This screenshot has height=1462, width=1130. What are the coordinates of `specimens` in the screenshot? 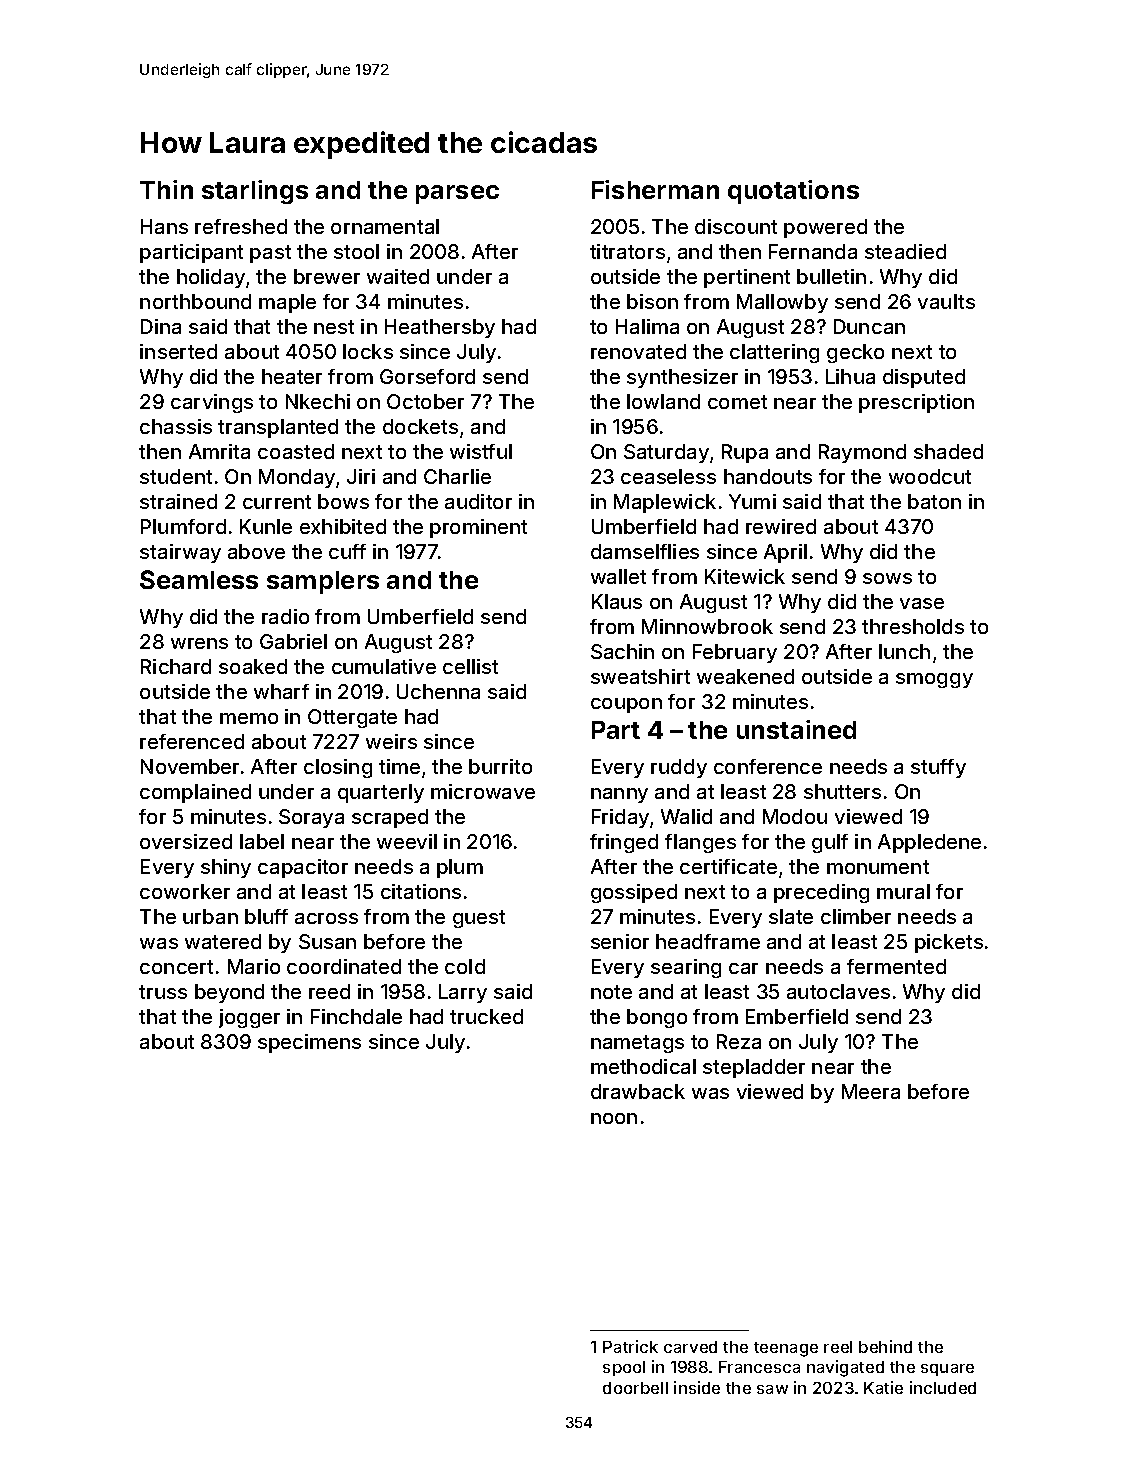 It's located at (309, 1043).
